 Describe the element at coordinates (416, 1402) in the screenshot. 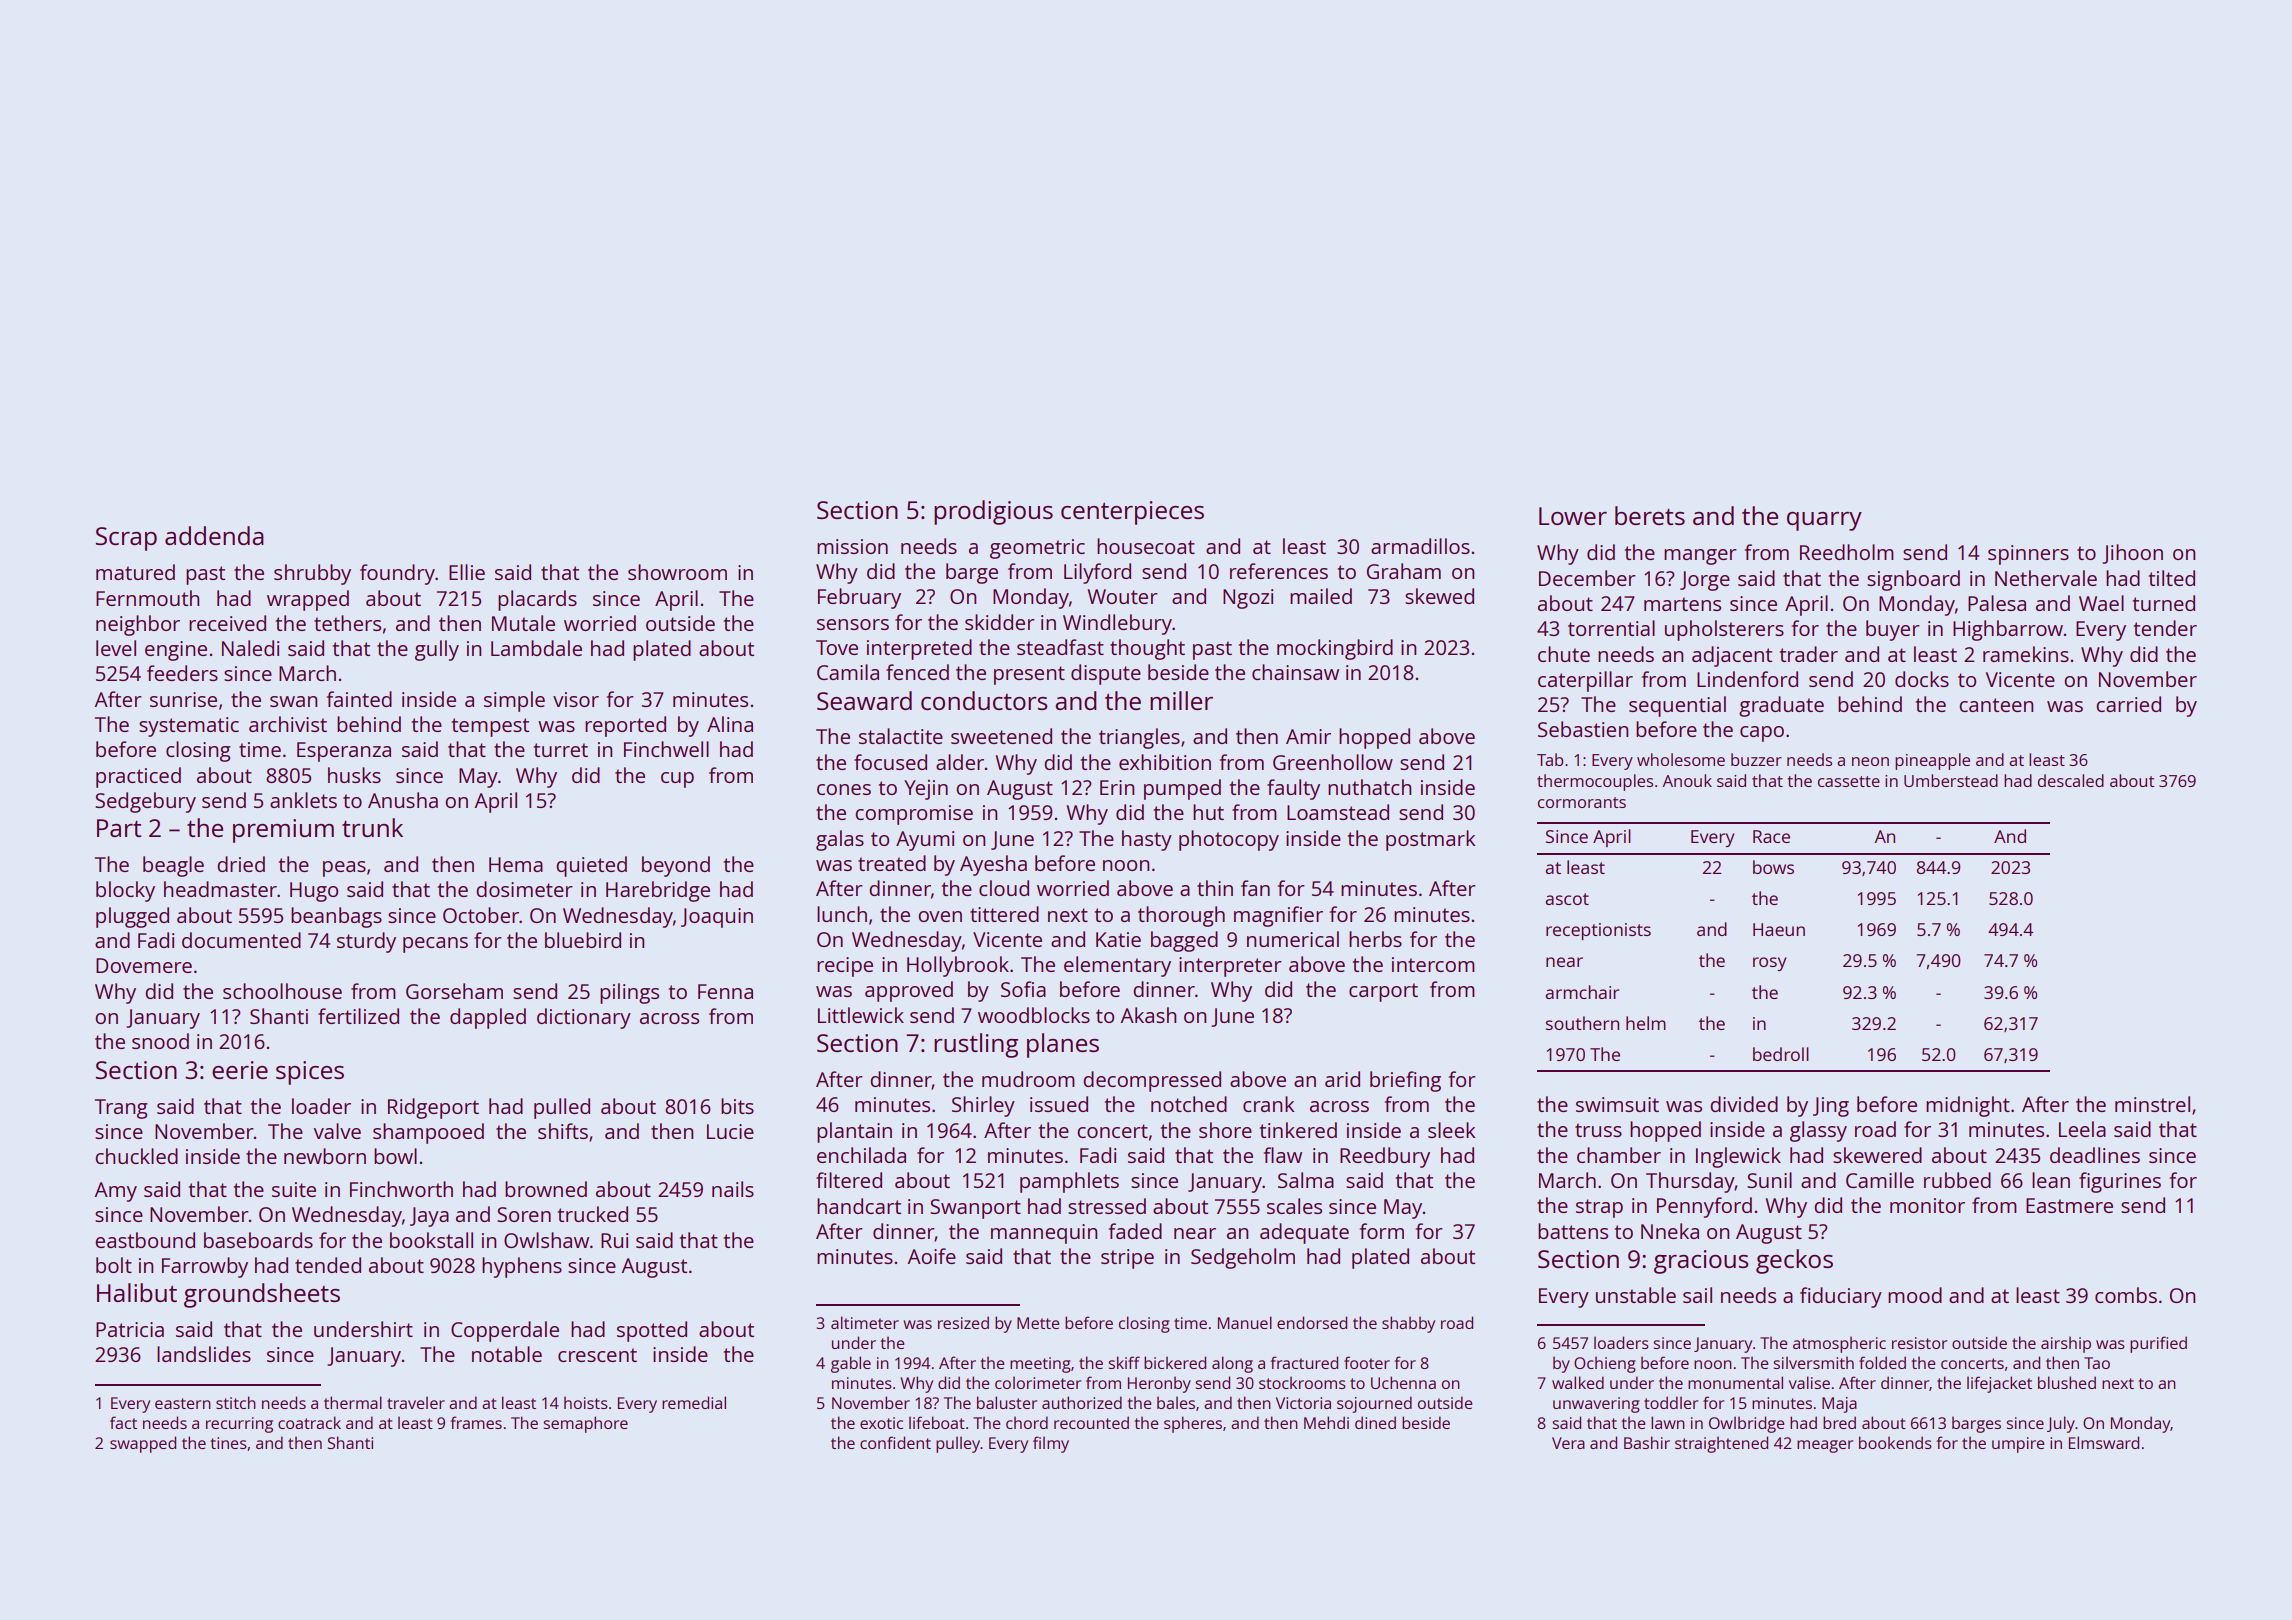

I see `traveler` at that location.
